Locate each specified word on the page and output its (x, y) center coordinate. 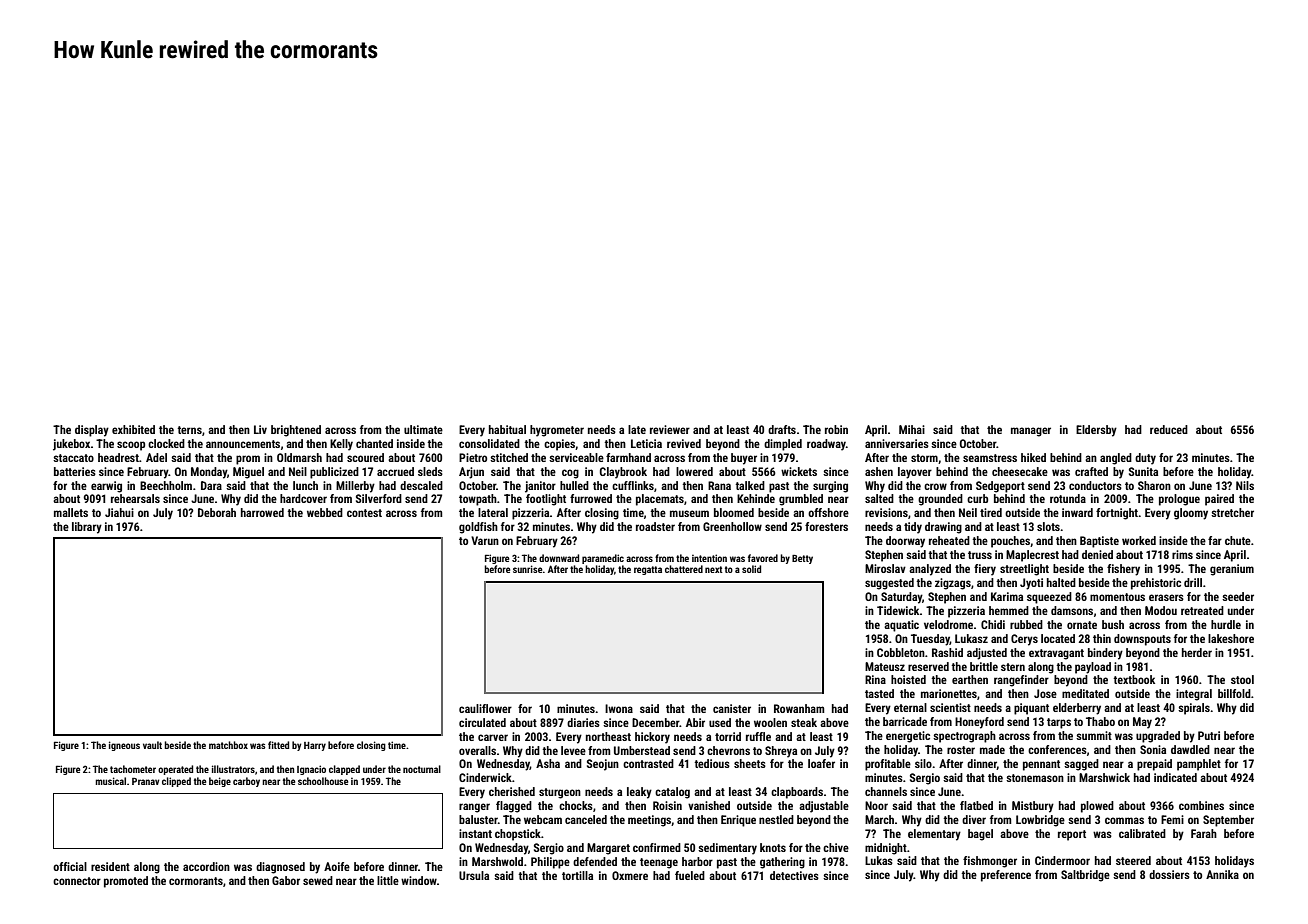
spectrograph (964, 737)
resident (110, 866)
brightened (296, 431)
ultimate (423, 429)
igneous (124, 746)
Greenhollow (732, 526)
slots (1048, 526)
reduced (1169, 429)
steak (804, 722)
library (87, 528)
